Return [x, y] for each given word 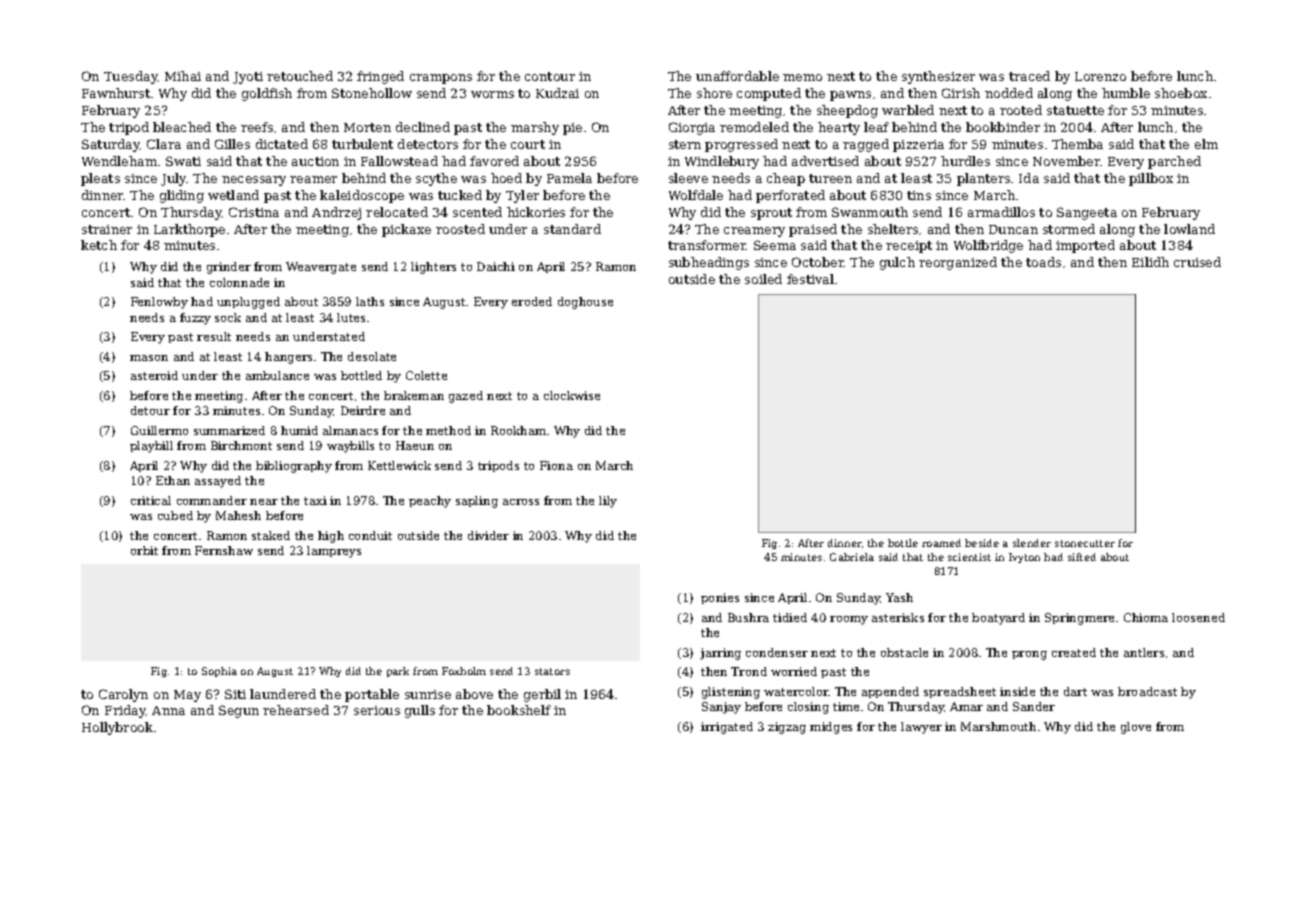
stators [552, 671]
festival [810, 279]
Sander [1034, 706]
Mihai [183, 76]
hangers [288, 358]
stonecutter [1085, 543]
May [187, 696]
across [521, 502]
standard [572, 229]
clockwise [572, 395]
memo [802, 77]
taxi [315, 500]
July [174, 179]
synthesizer [938, 77]
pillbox [1151, 179]
